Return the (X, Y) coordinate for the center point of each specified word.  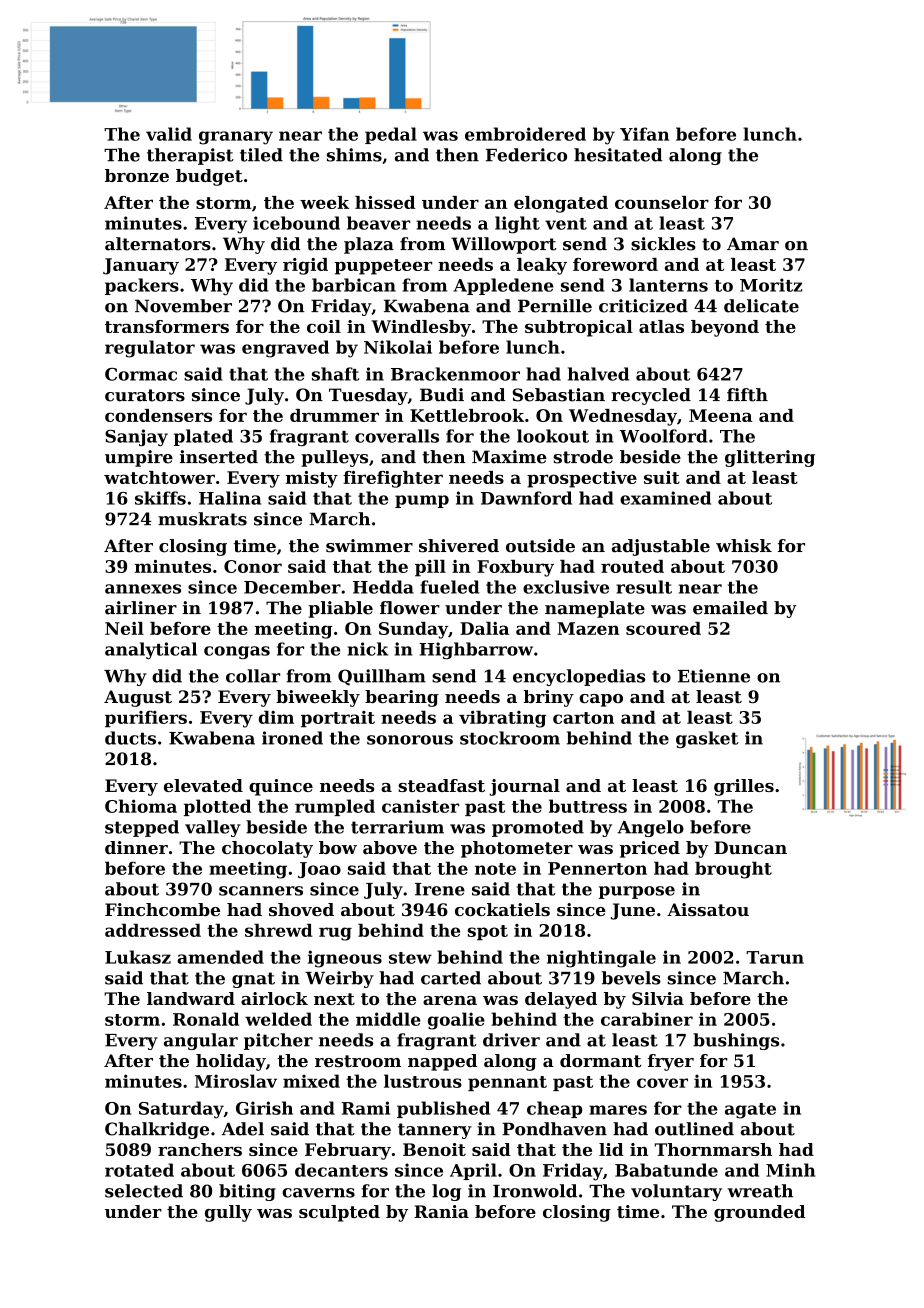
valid (169, 134)
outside (540, 546)
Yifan (644, 134)
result (644, 587)
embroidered (525, 134)
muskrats (202, 519)
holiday (231, 1062)
